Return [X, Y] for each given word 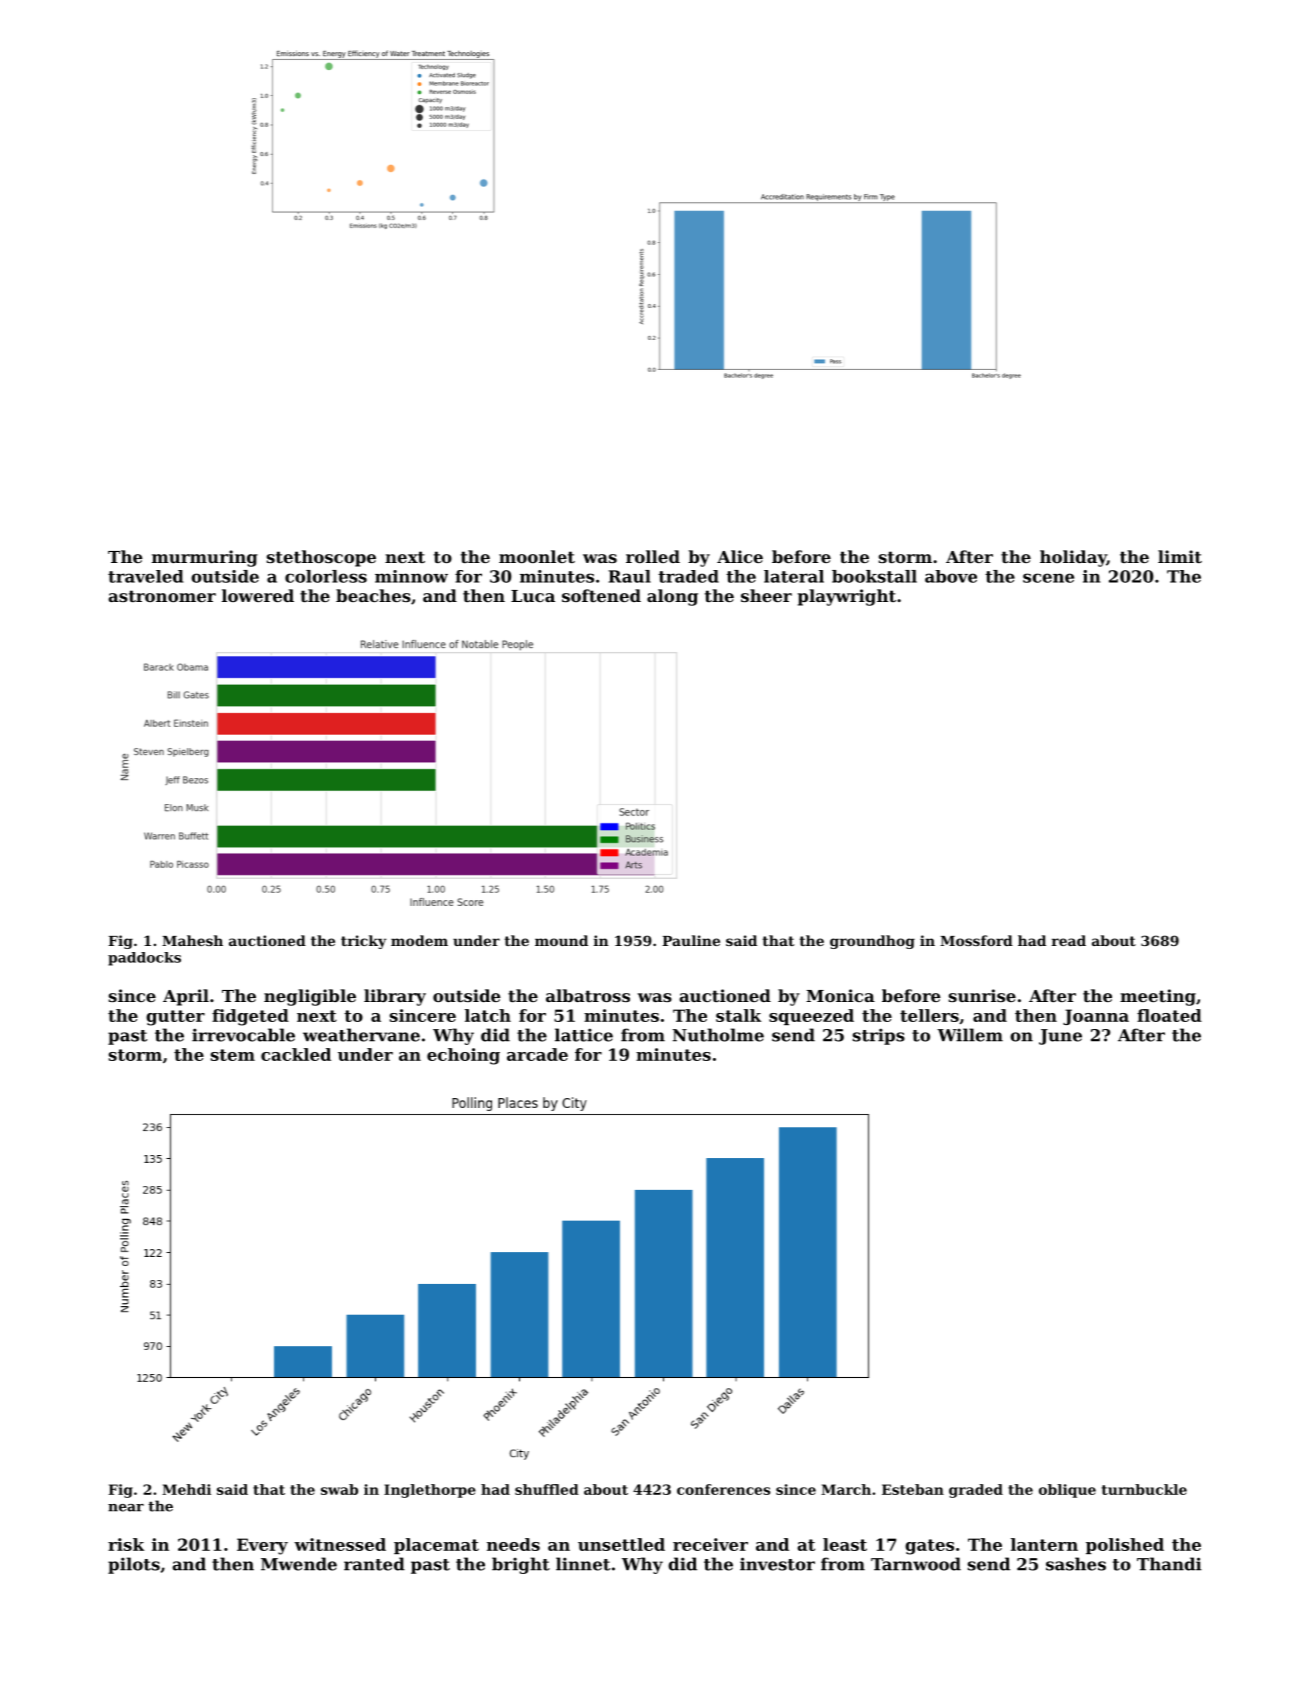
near [126, 1508]
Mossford [976, 940]
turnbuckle [1144, 1489]
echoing [463, 1056]
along [672, 597]
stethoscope [321, 558]
